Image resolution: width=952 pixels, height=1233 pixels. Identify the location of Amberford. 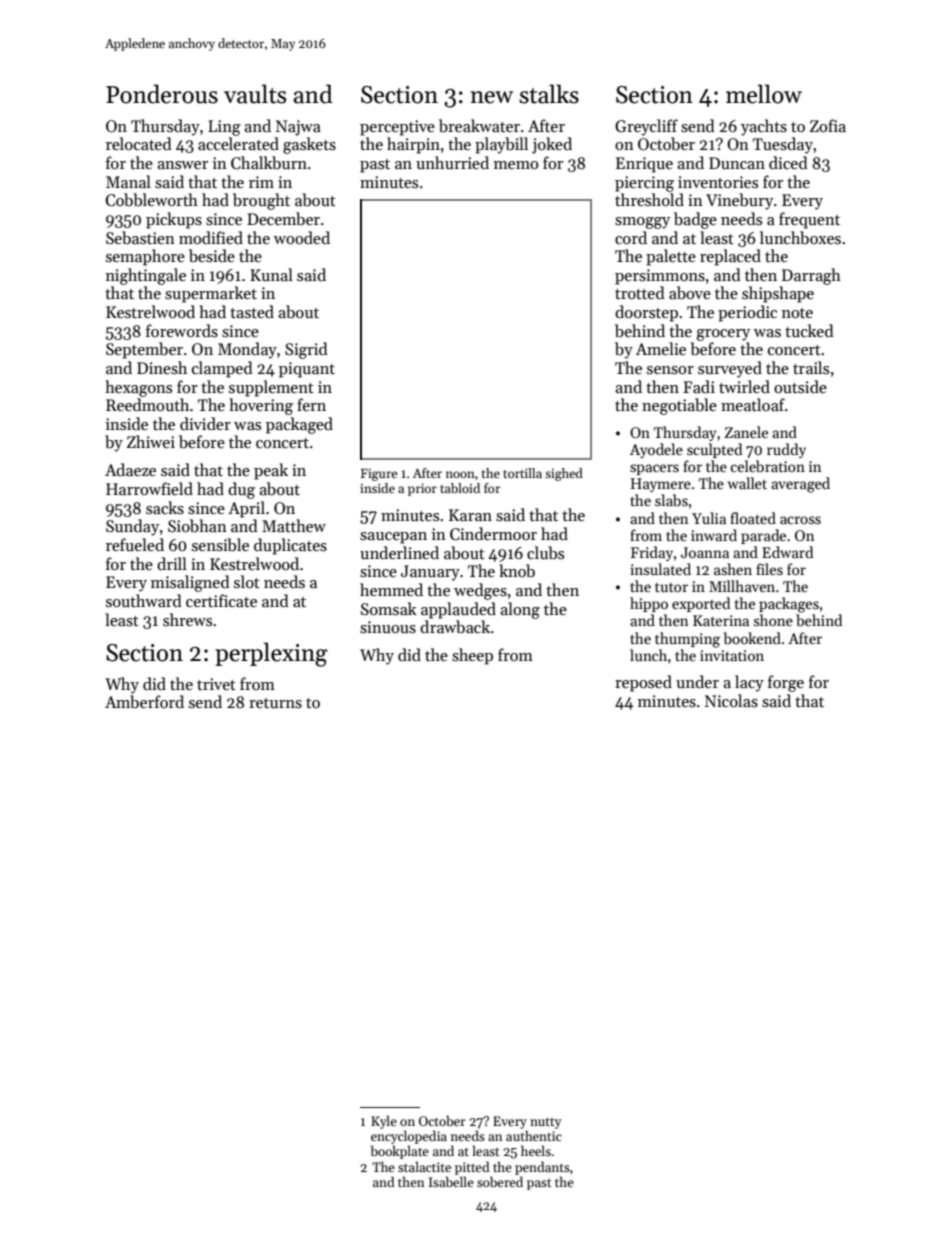
(144, 701).
